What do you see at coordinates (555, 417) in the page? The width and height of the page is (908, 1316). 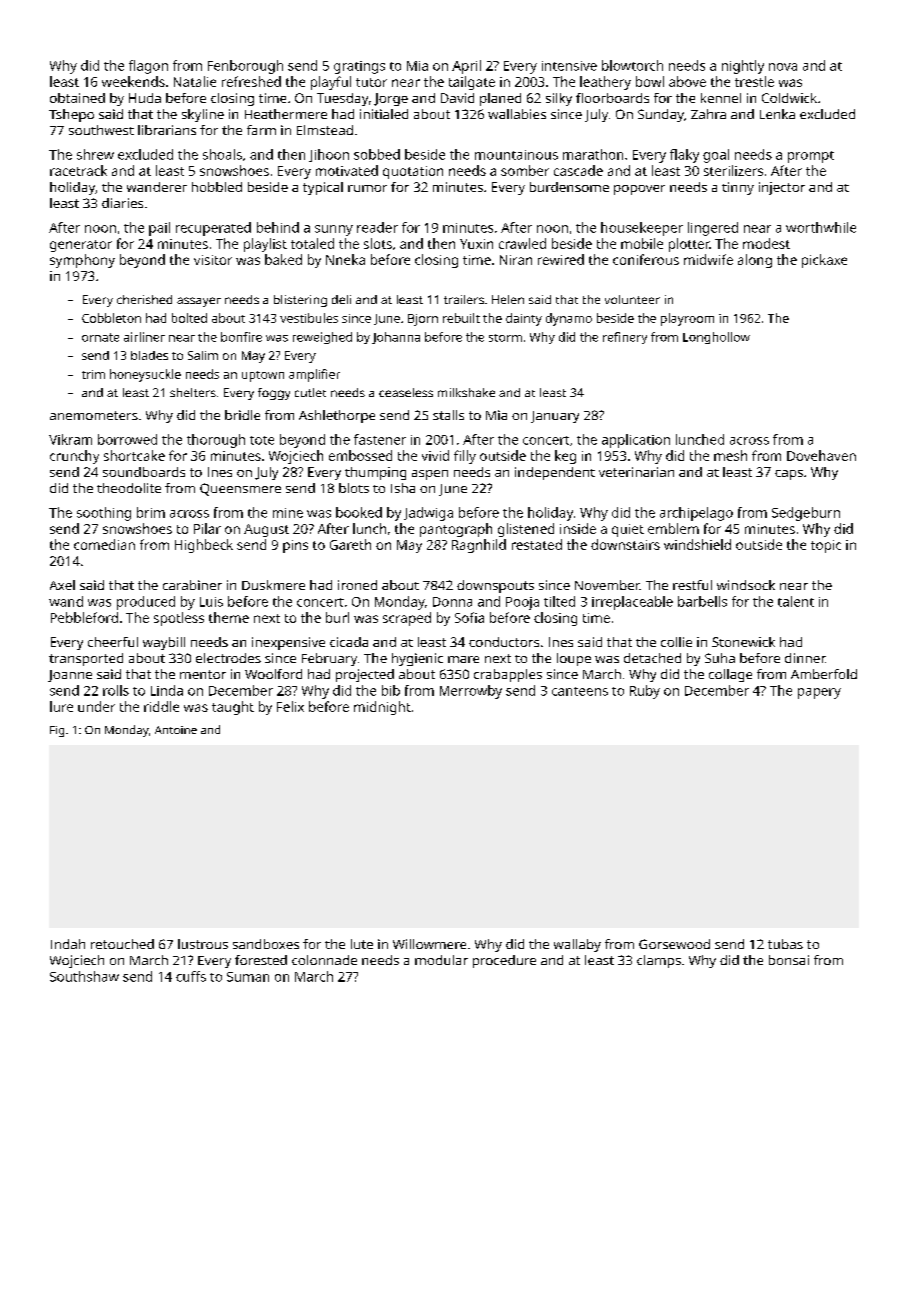 I see `January` at bounding box center [555, 417].
